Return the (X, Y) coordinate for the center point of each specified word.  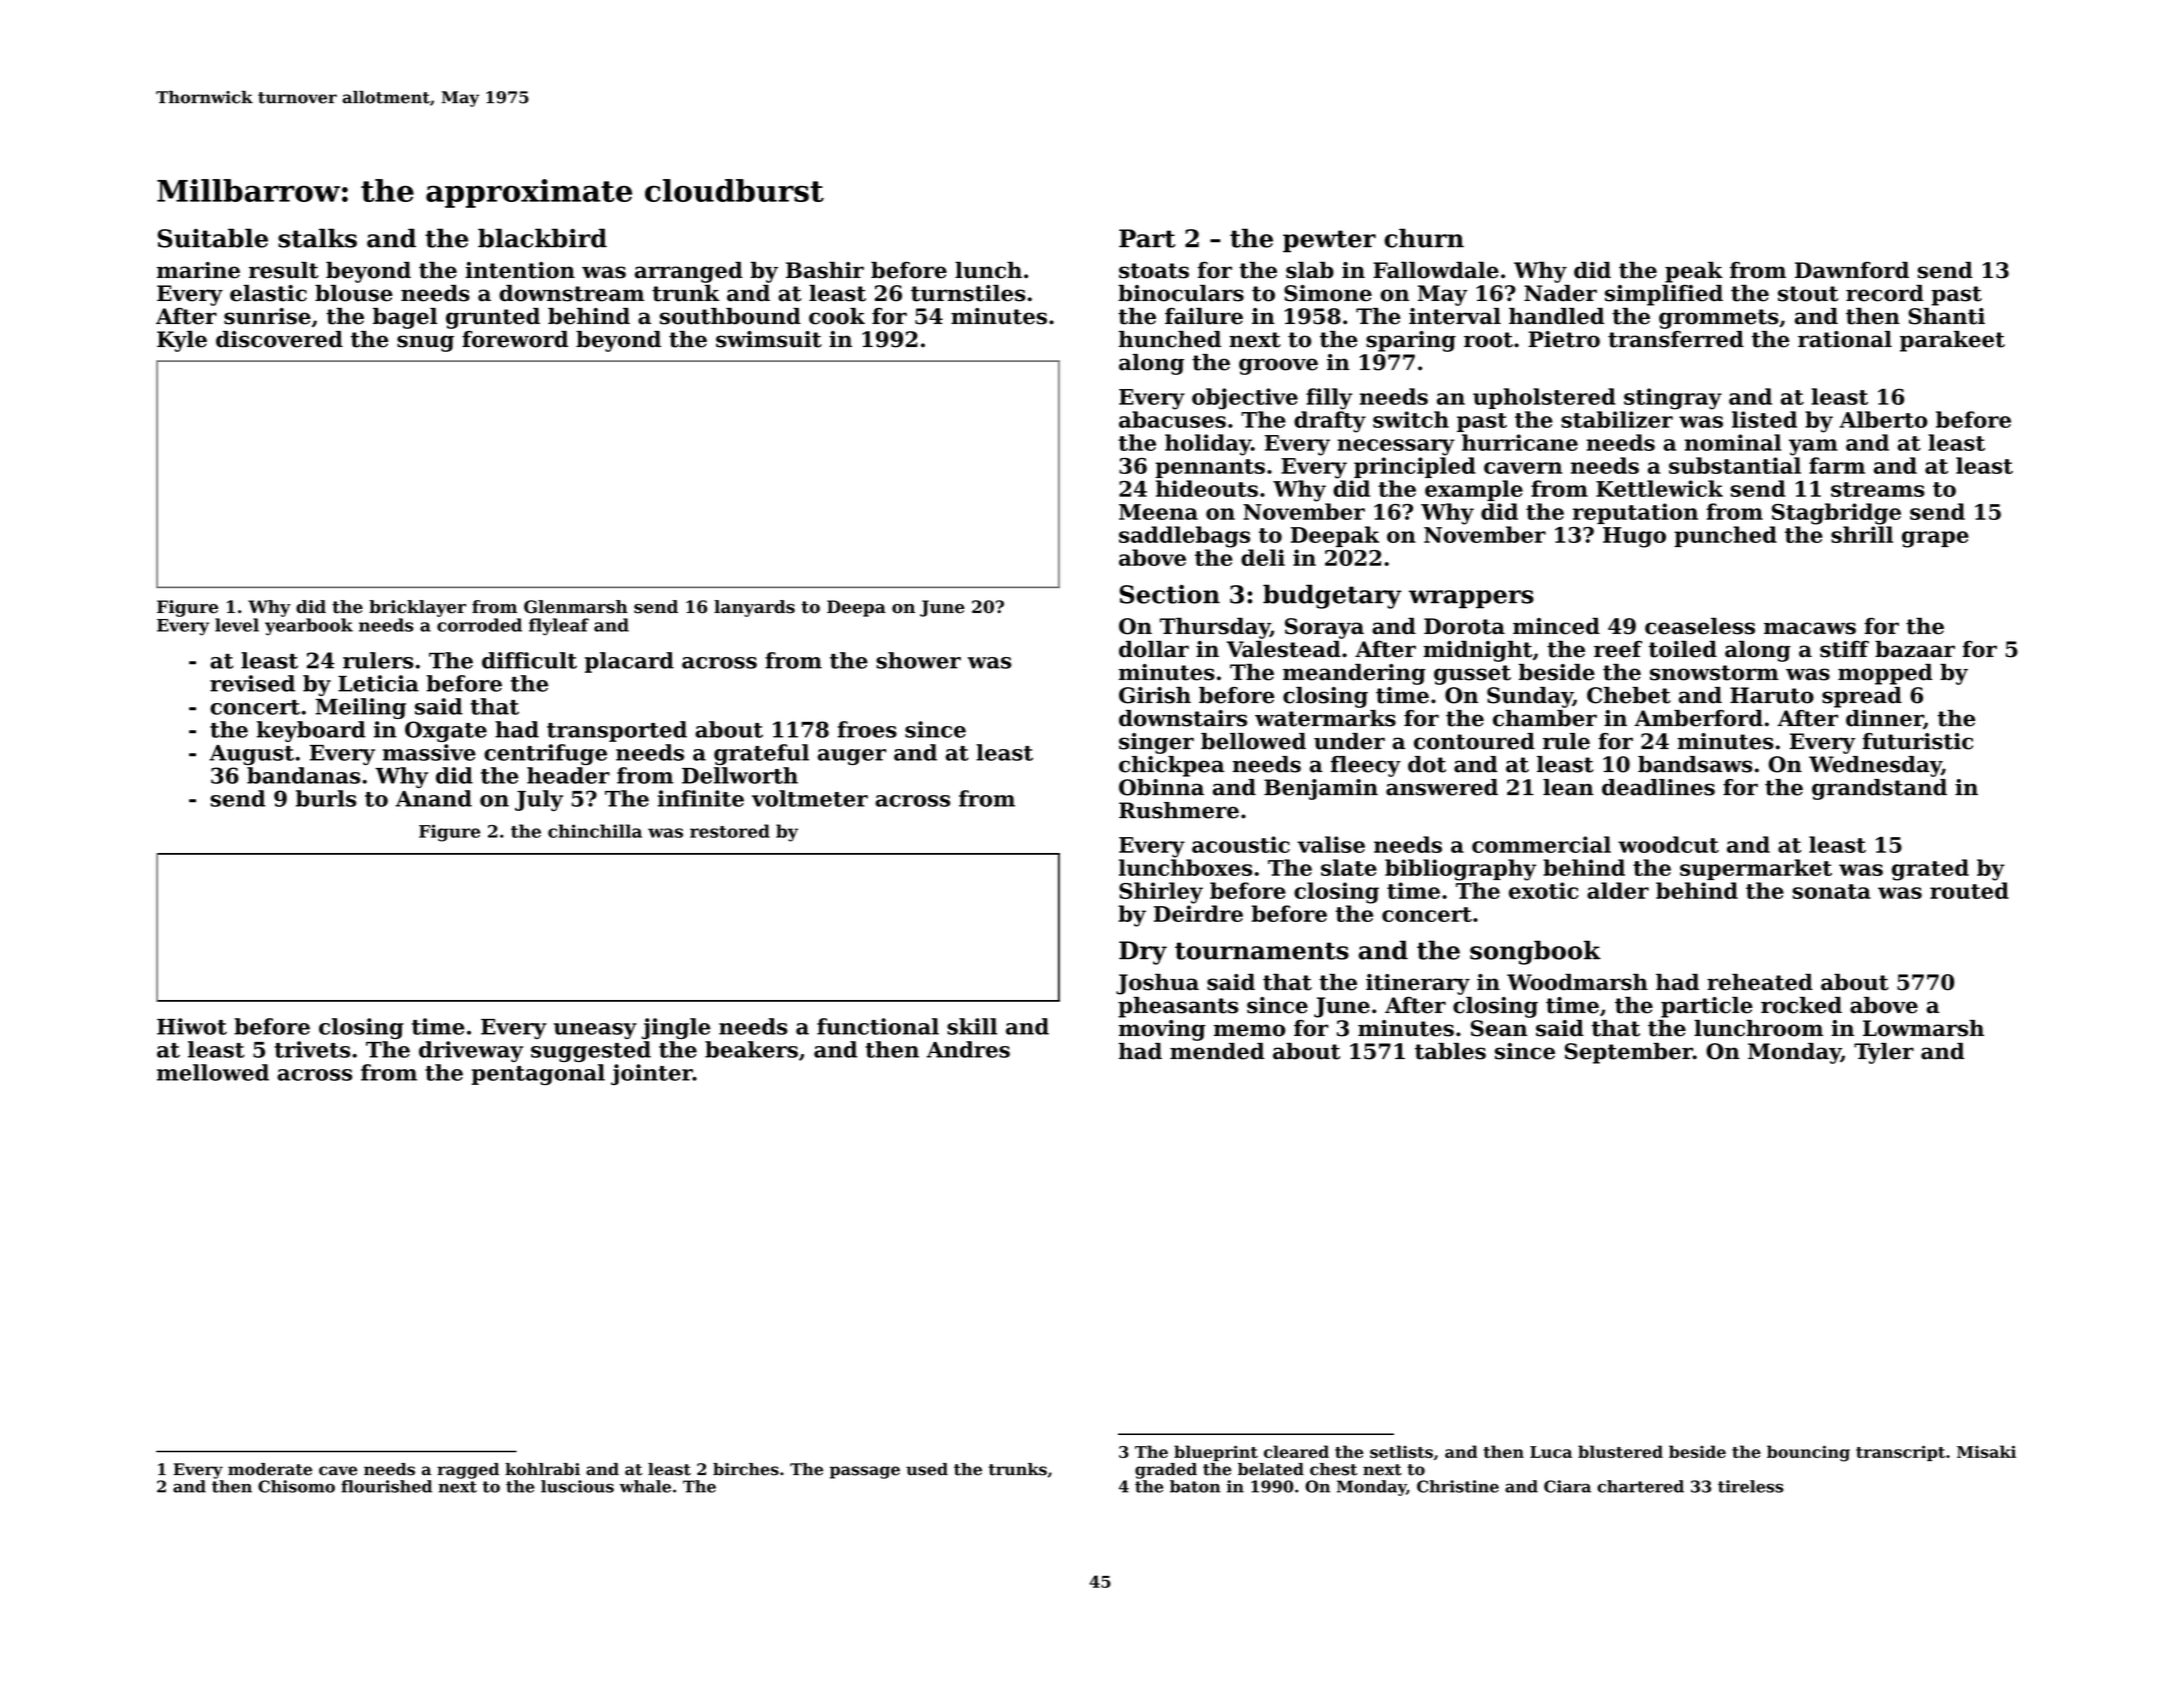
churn (1424, 238)
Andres (968, 1049)
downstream (571, 293)
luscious (577, 1486)
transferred (1676, 339)
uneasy (595, 1031)
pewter (1329, 241)
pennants (1210, 468)
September (1629, 1053)
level (237, 625)
